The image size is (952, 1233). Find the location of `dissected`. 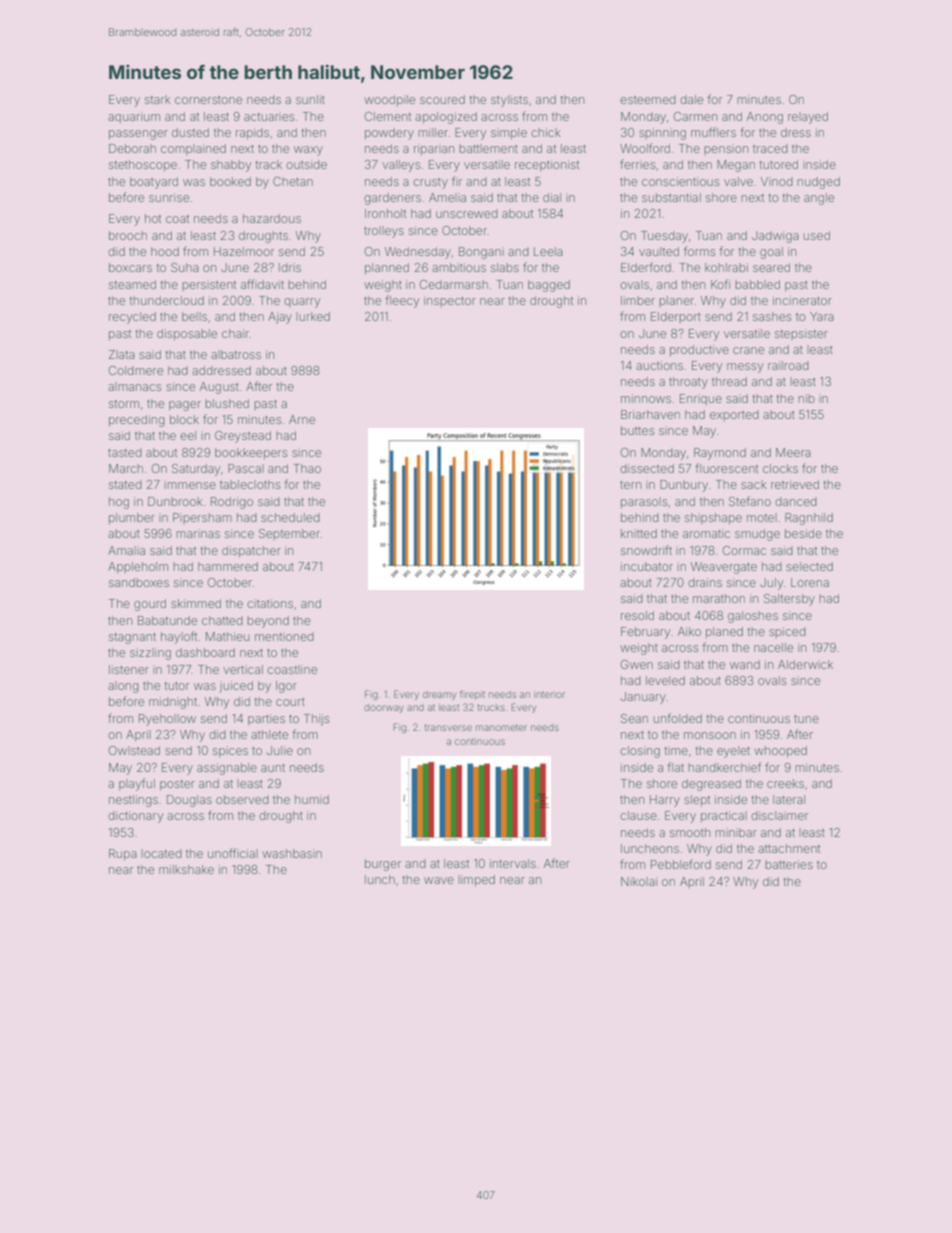

dissected is located at coordinates (647, 468).
